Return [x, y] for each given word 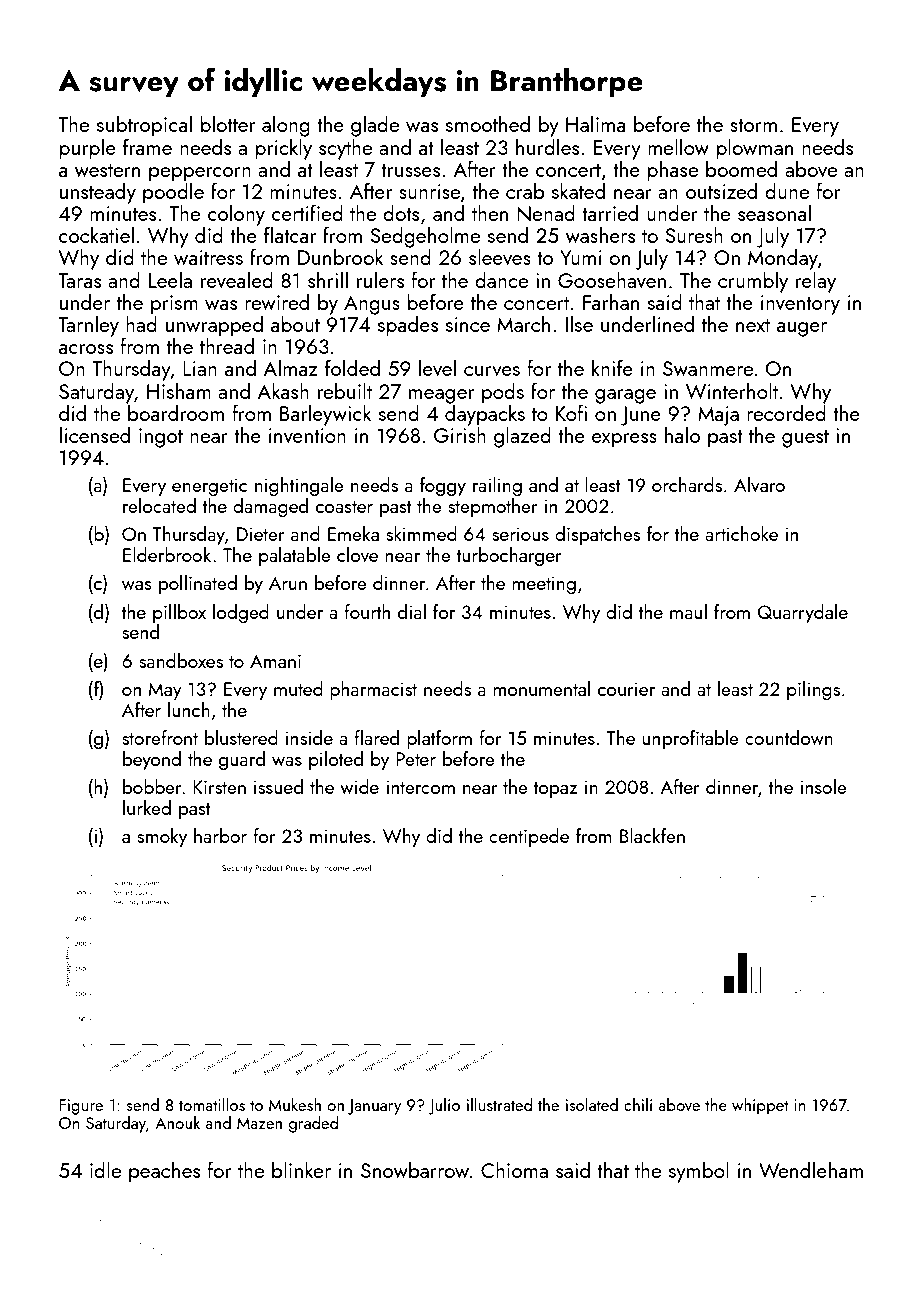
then [490, 212]
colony [236, 215]
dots [401, 212]
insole [823, 786]
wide [359, 786]
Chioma [514, 1169]
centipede [529, 837]
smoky [162, 837]
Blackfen [652, 835]
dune [787, 190]
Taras [79, 280]
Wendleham [811, 1169]
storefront [160, 737]
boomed [741, 168]
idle [105, 1169]
